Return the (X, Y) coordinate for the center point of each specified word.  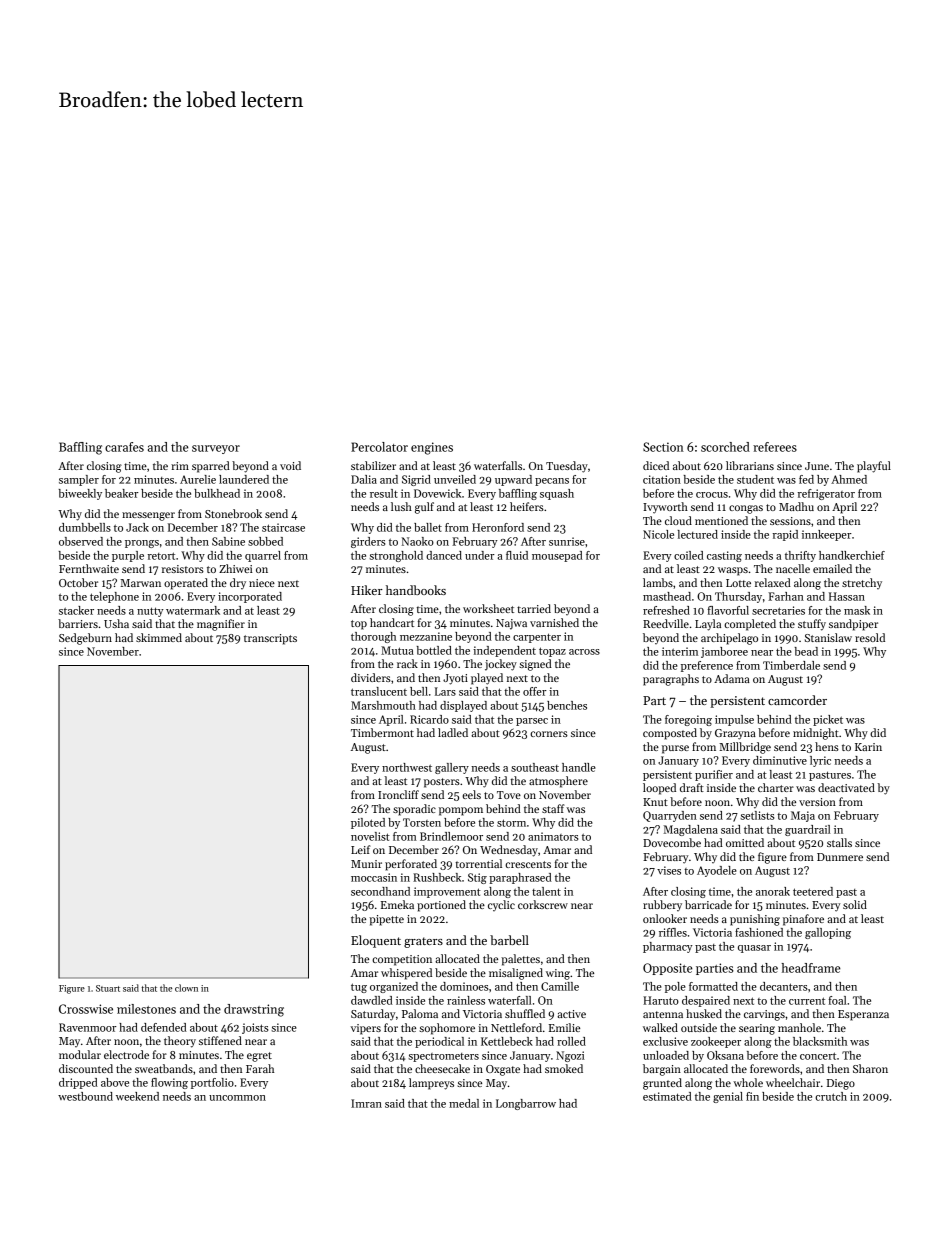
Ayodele (717, 871)
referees (775, 447)
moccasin (374, 877)
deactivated (846, 787)
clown (186, 988)
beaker (122, 493)
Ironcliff (398, 794)
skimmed (159, 637)
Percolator (379, 447)
